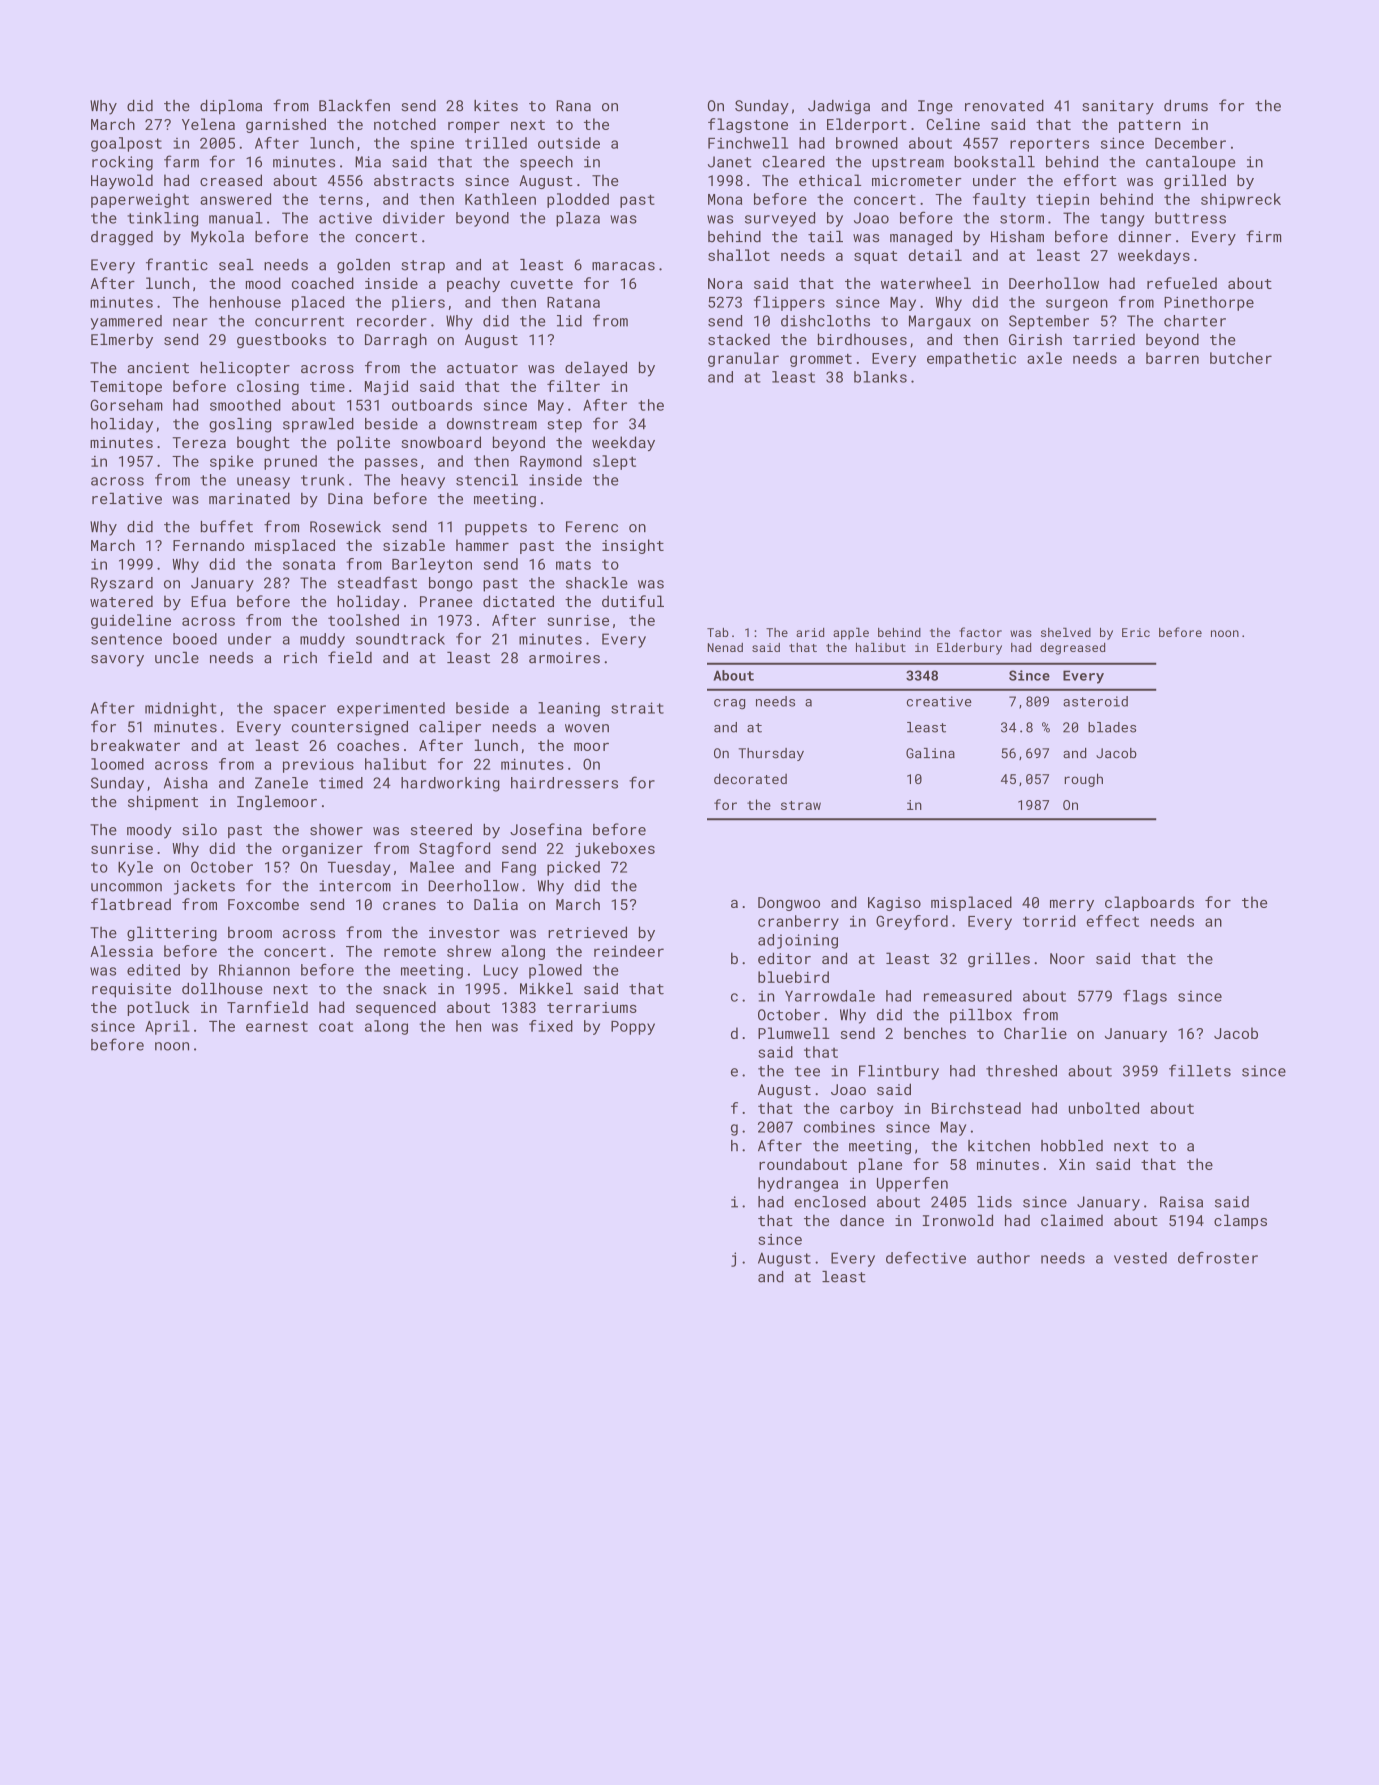 The image size is (1379, 1785). What do you see at coordinates (1218, 1258) in the screenshot?
I see `defroster` at bounding box center [1218, 1258].
